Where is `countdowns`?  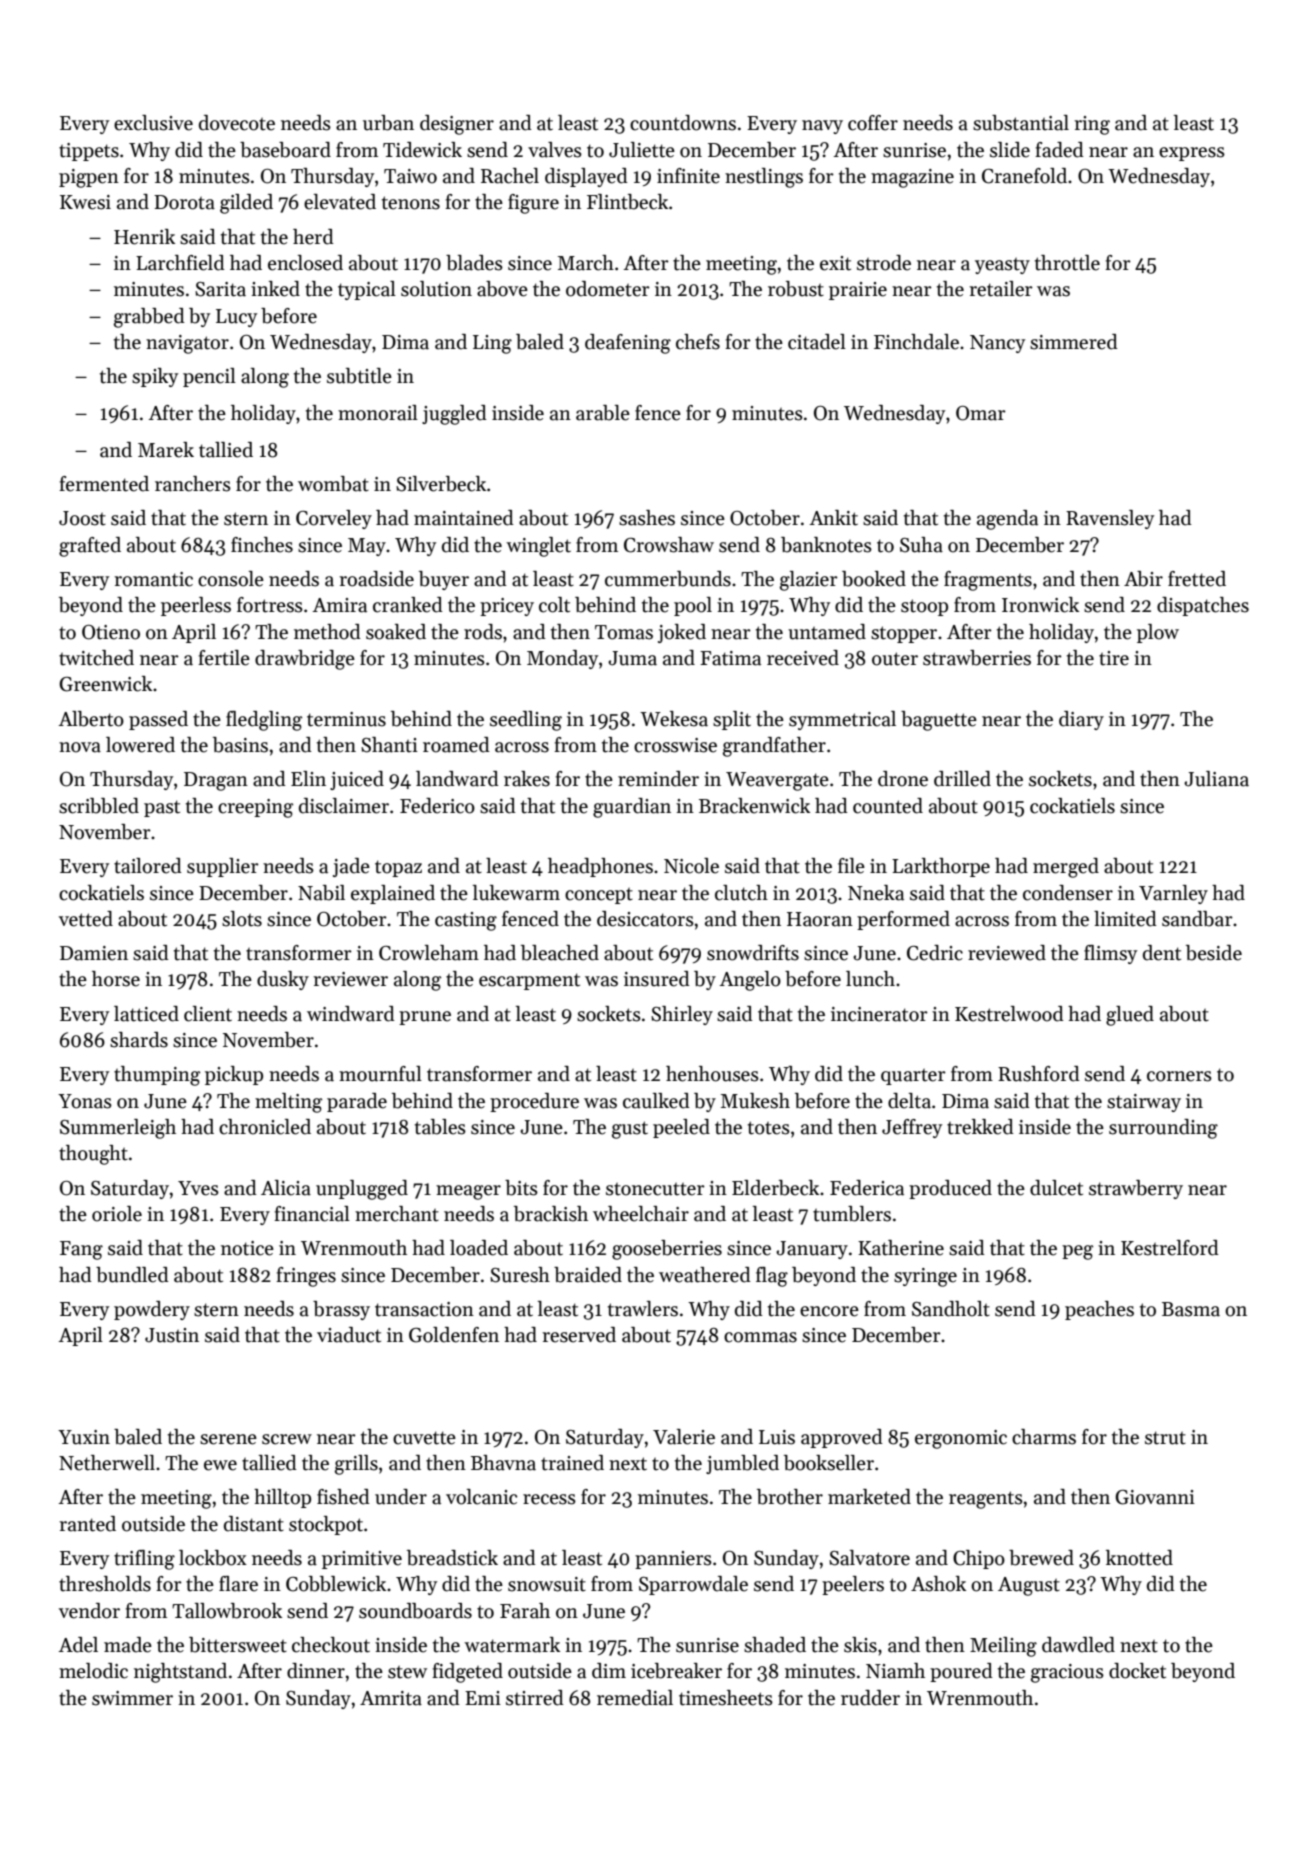 countdowns is located at coordinates (683, 123).
